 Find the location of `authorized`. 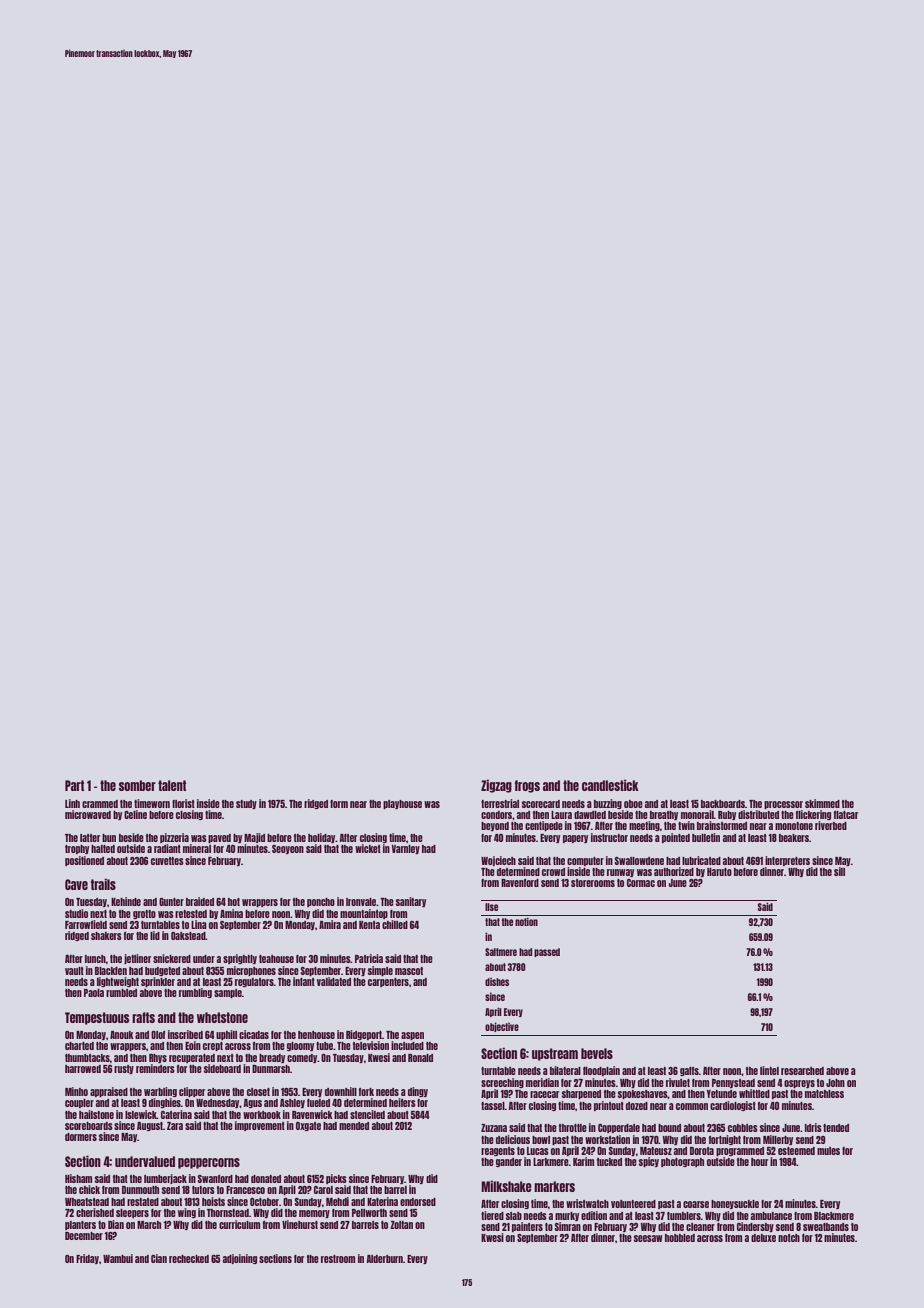

authorized is located at coordinates (674, 871).
